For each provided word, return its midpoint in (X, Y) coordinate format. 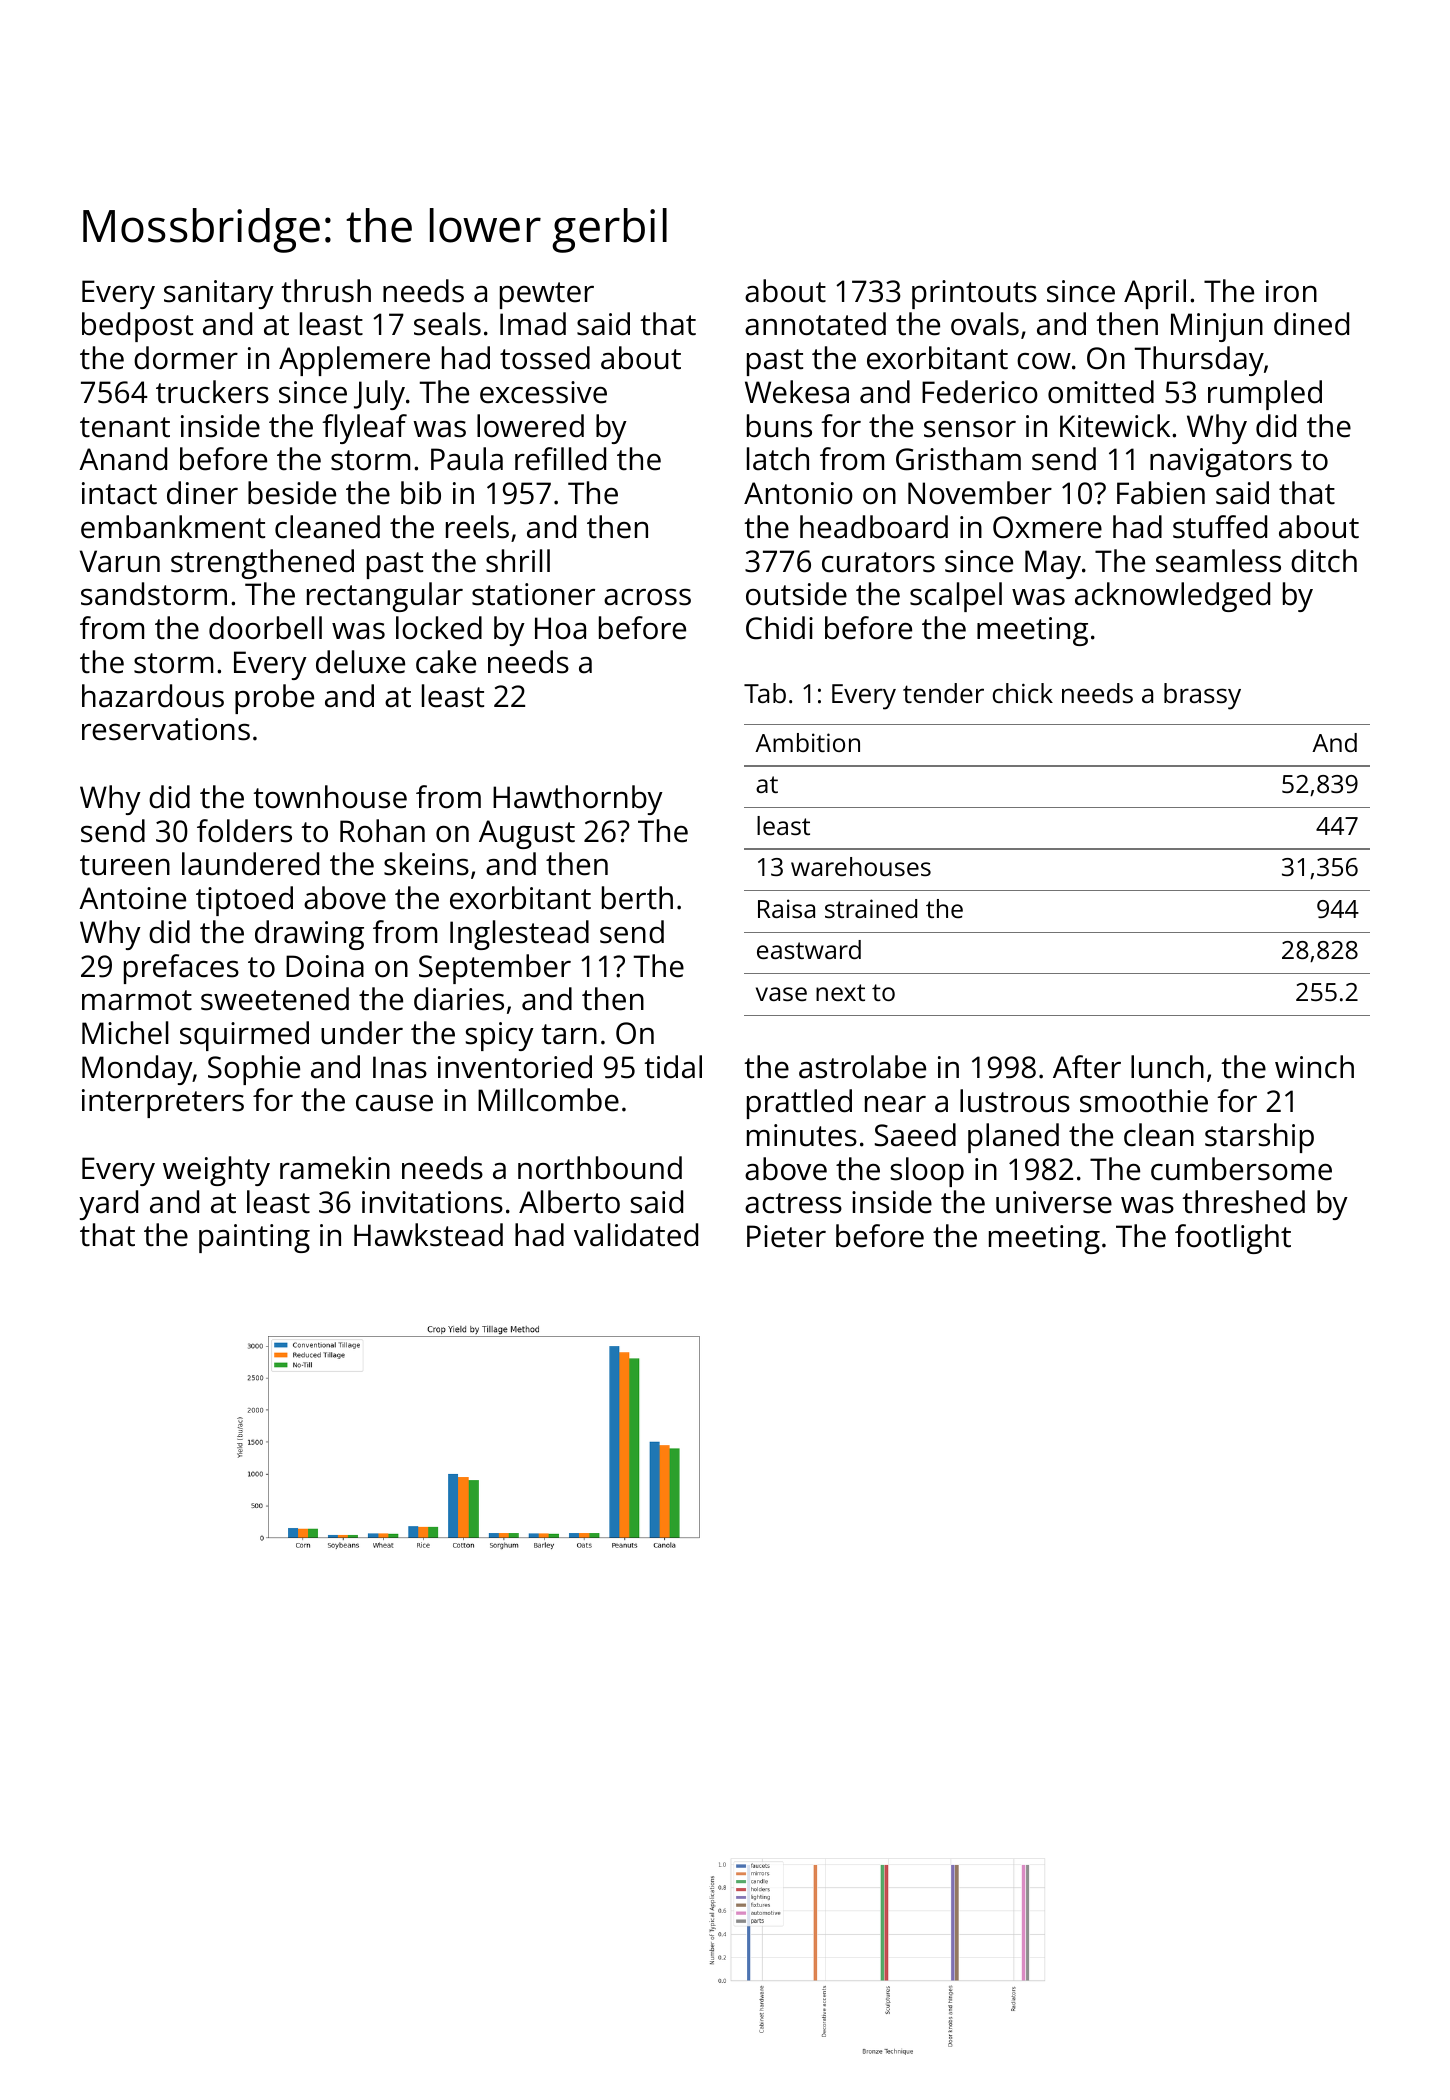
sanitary (219, 294)
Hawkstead (428, 1235)
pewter (547, 295)
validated (636, 1235)
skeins (426, 864)
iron (1291, 291)
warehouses (861, 866)
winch (1314, 1067)
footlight (1233, 1239)
